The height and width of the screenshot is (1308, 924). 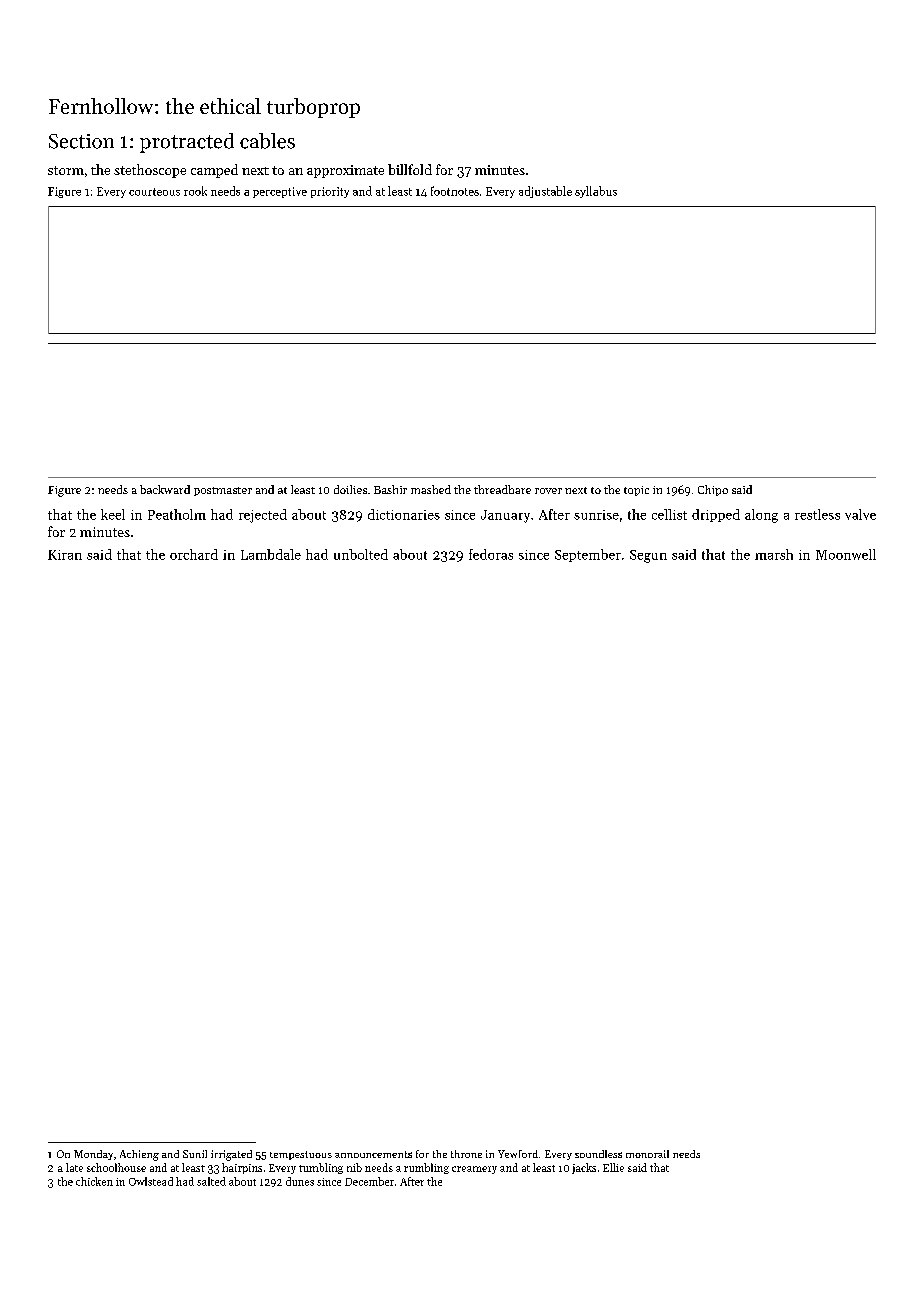 I want to click on billfold, so click(x=410, y=169).
